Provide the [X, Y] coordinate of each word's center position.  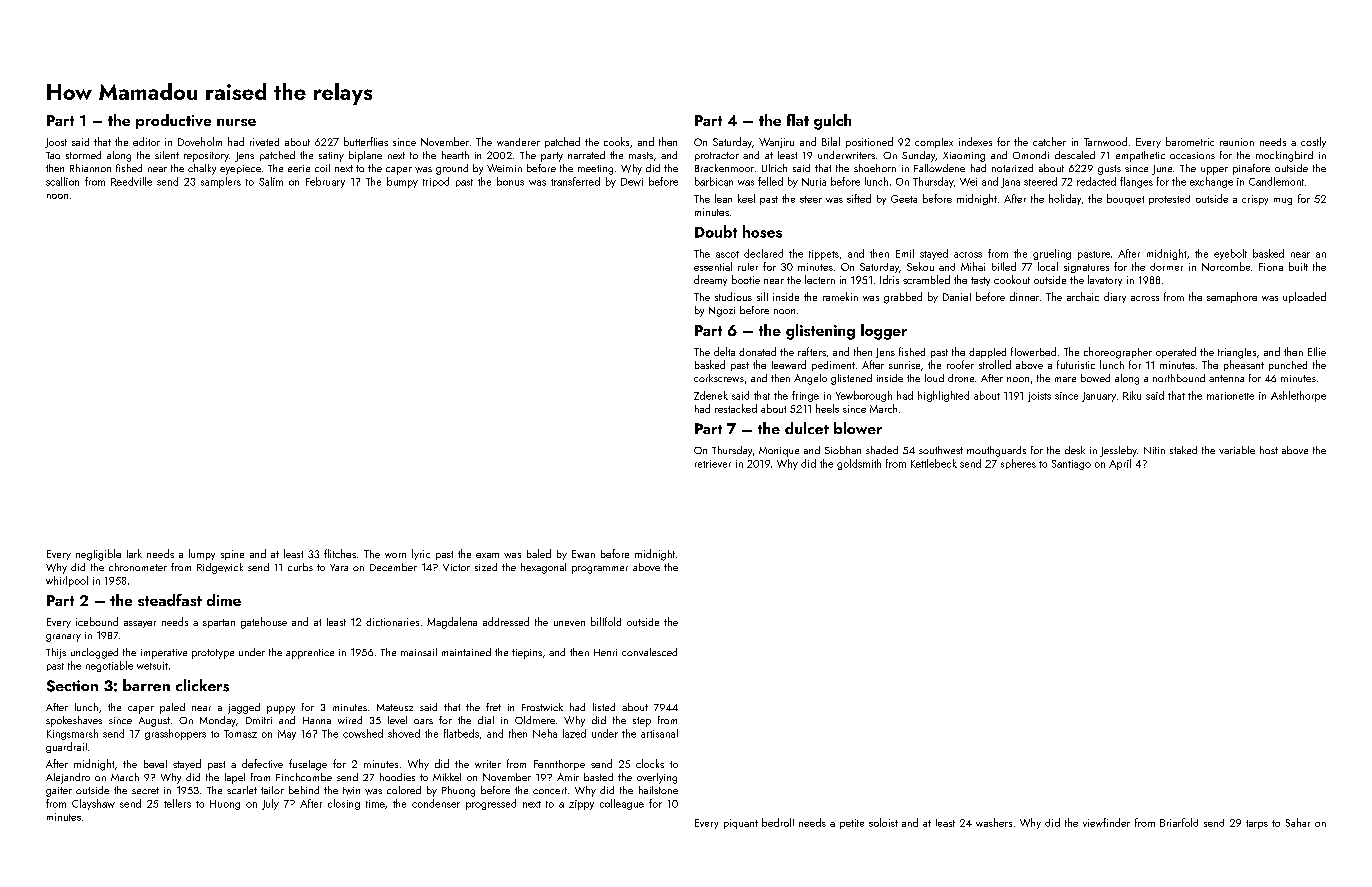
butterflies [366, 141]
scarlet [242, 790]
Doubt [716, 231]
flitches [340, 553]
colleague [622, 804]
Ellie [1317, 351]
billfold [606, 621]
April [1120, 464]
